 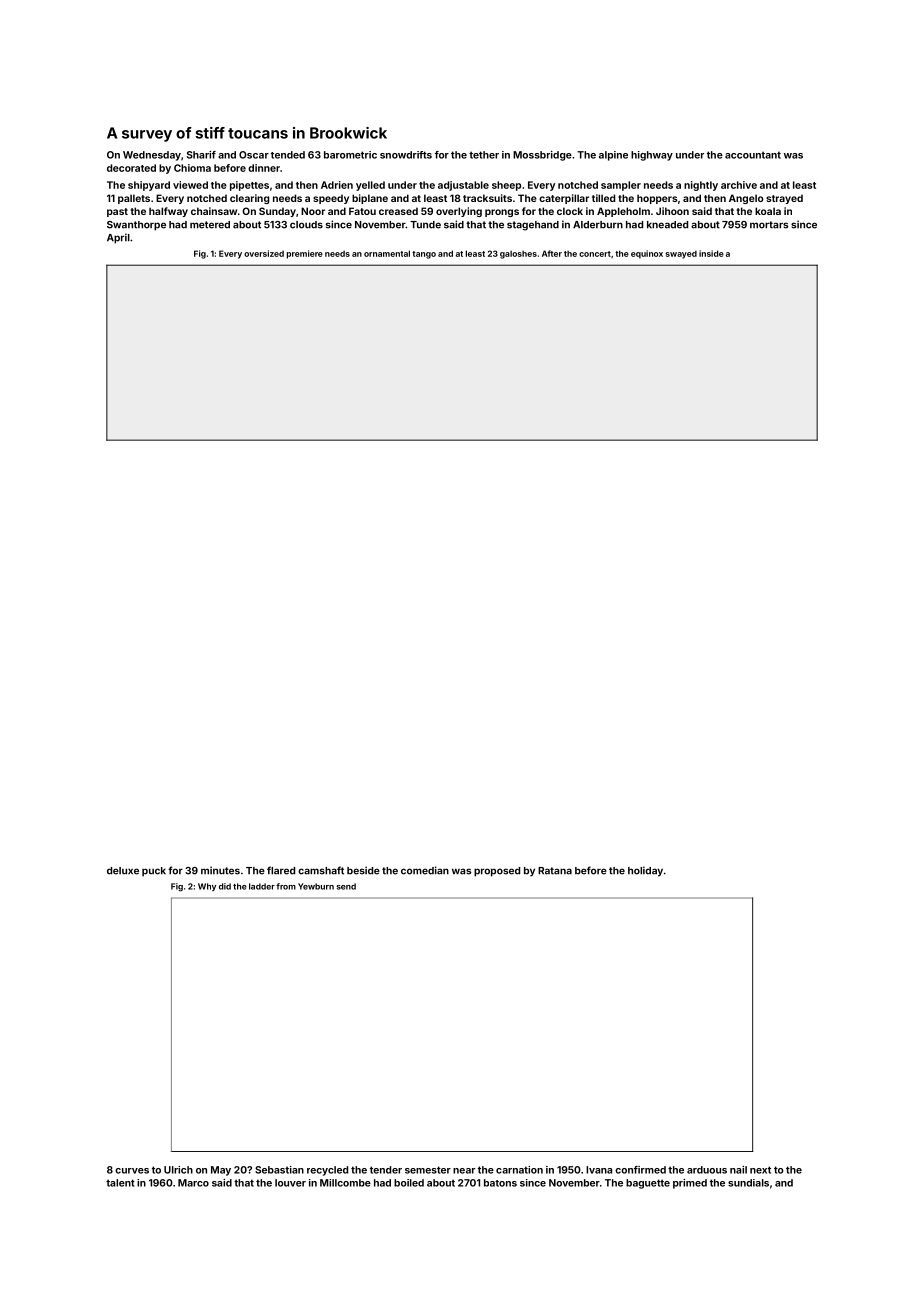 I want to click on holiday, so click(x=645, y=871).
